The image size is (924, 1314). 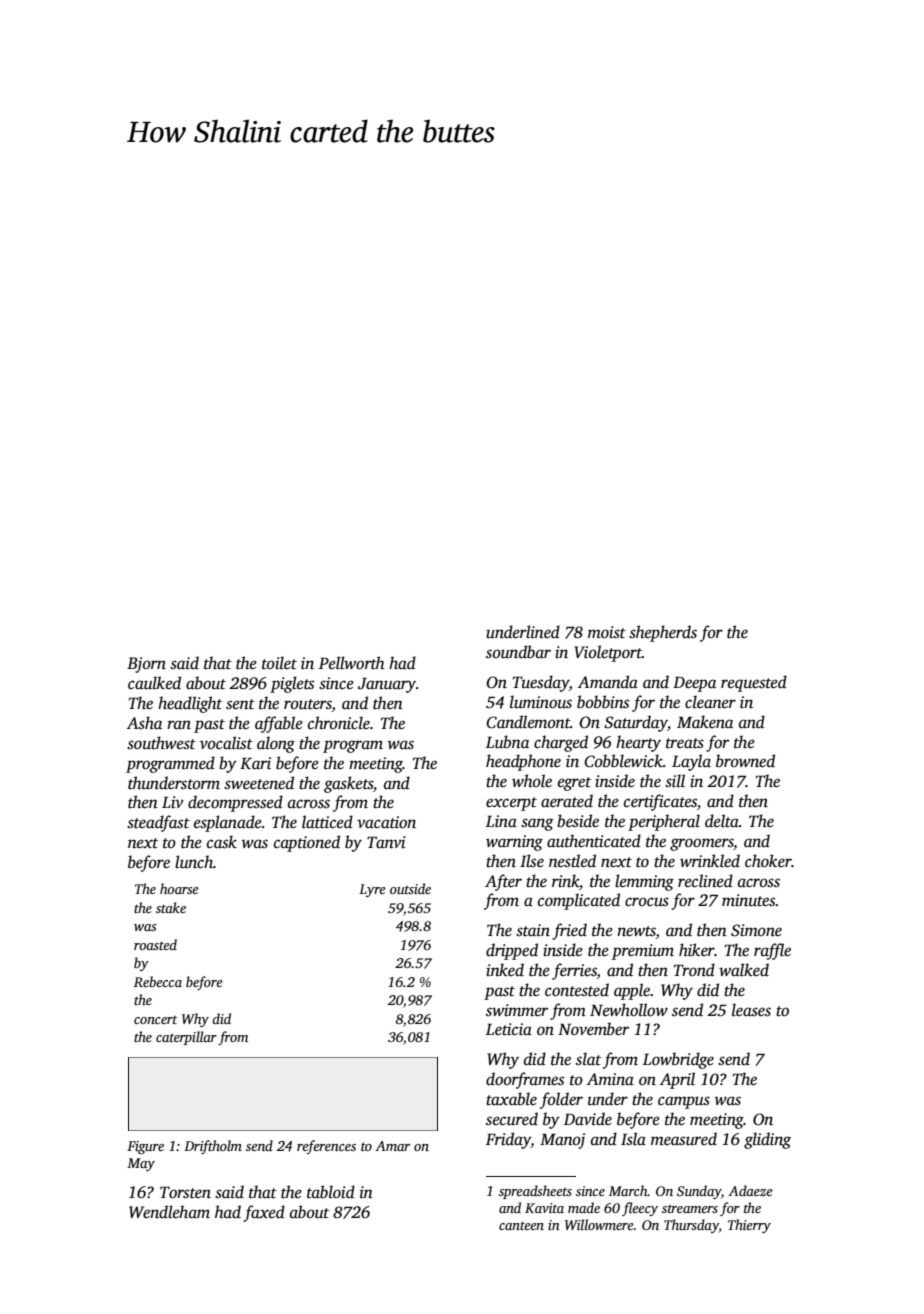 I want to click on inked, so click(x=505, y=970).
